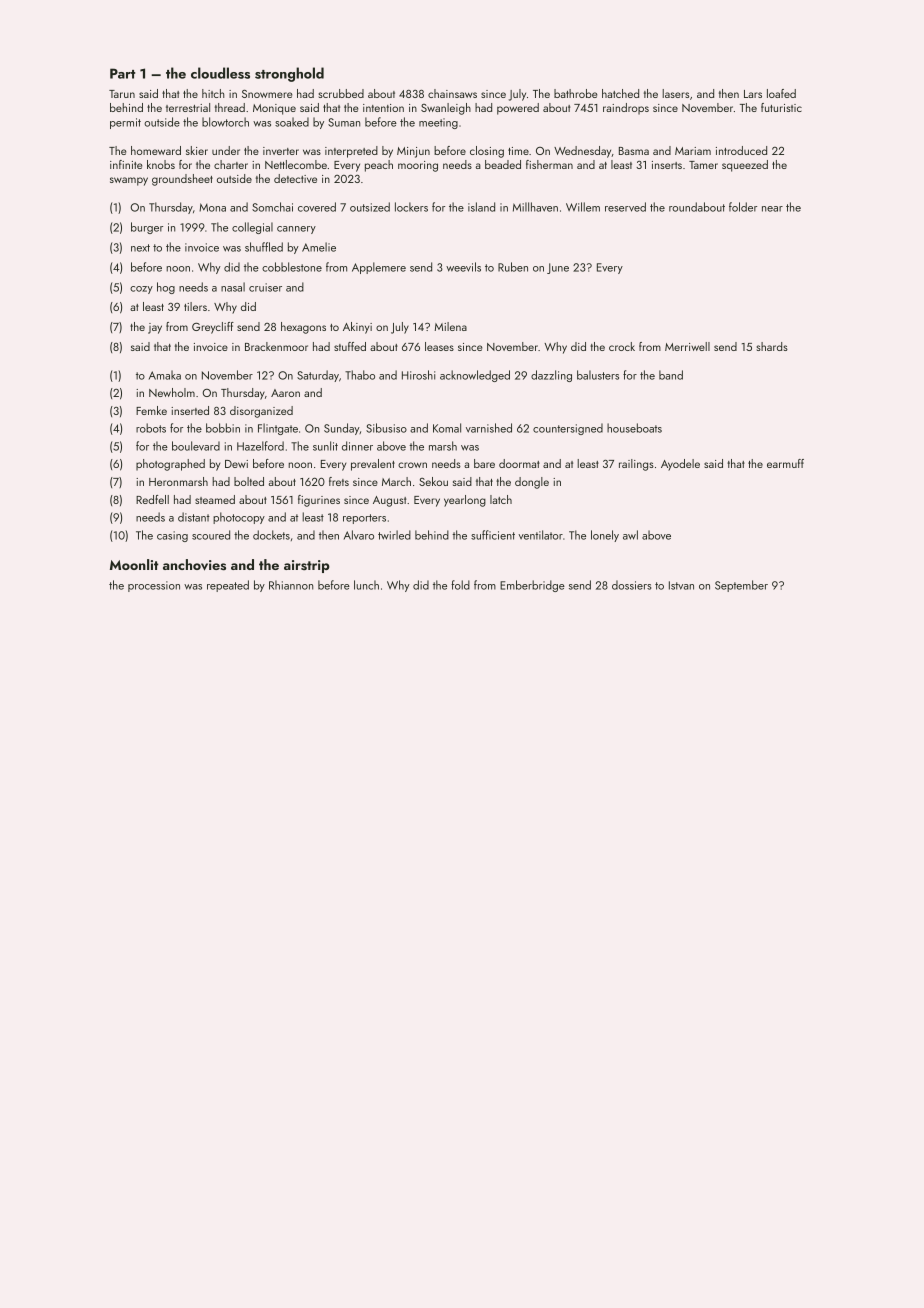 The height and width of the screenshot is (1308, 924). Describe the element at coordinates (753, 94) in the screenshot. I see `Lars` at that location.
